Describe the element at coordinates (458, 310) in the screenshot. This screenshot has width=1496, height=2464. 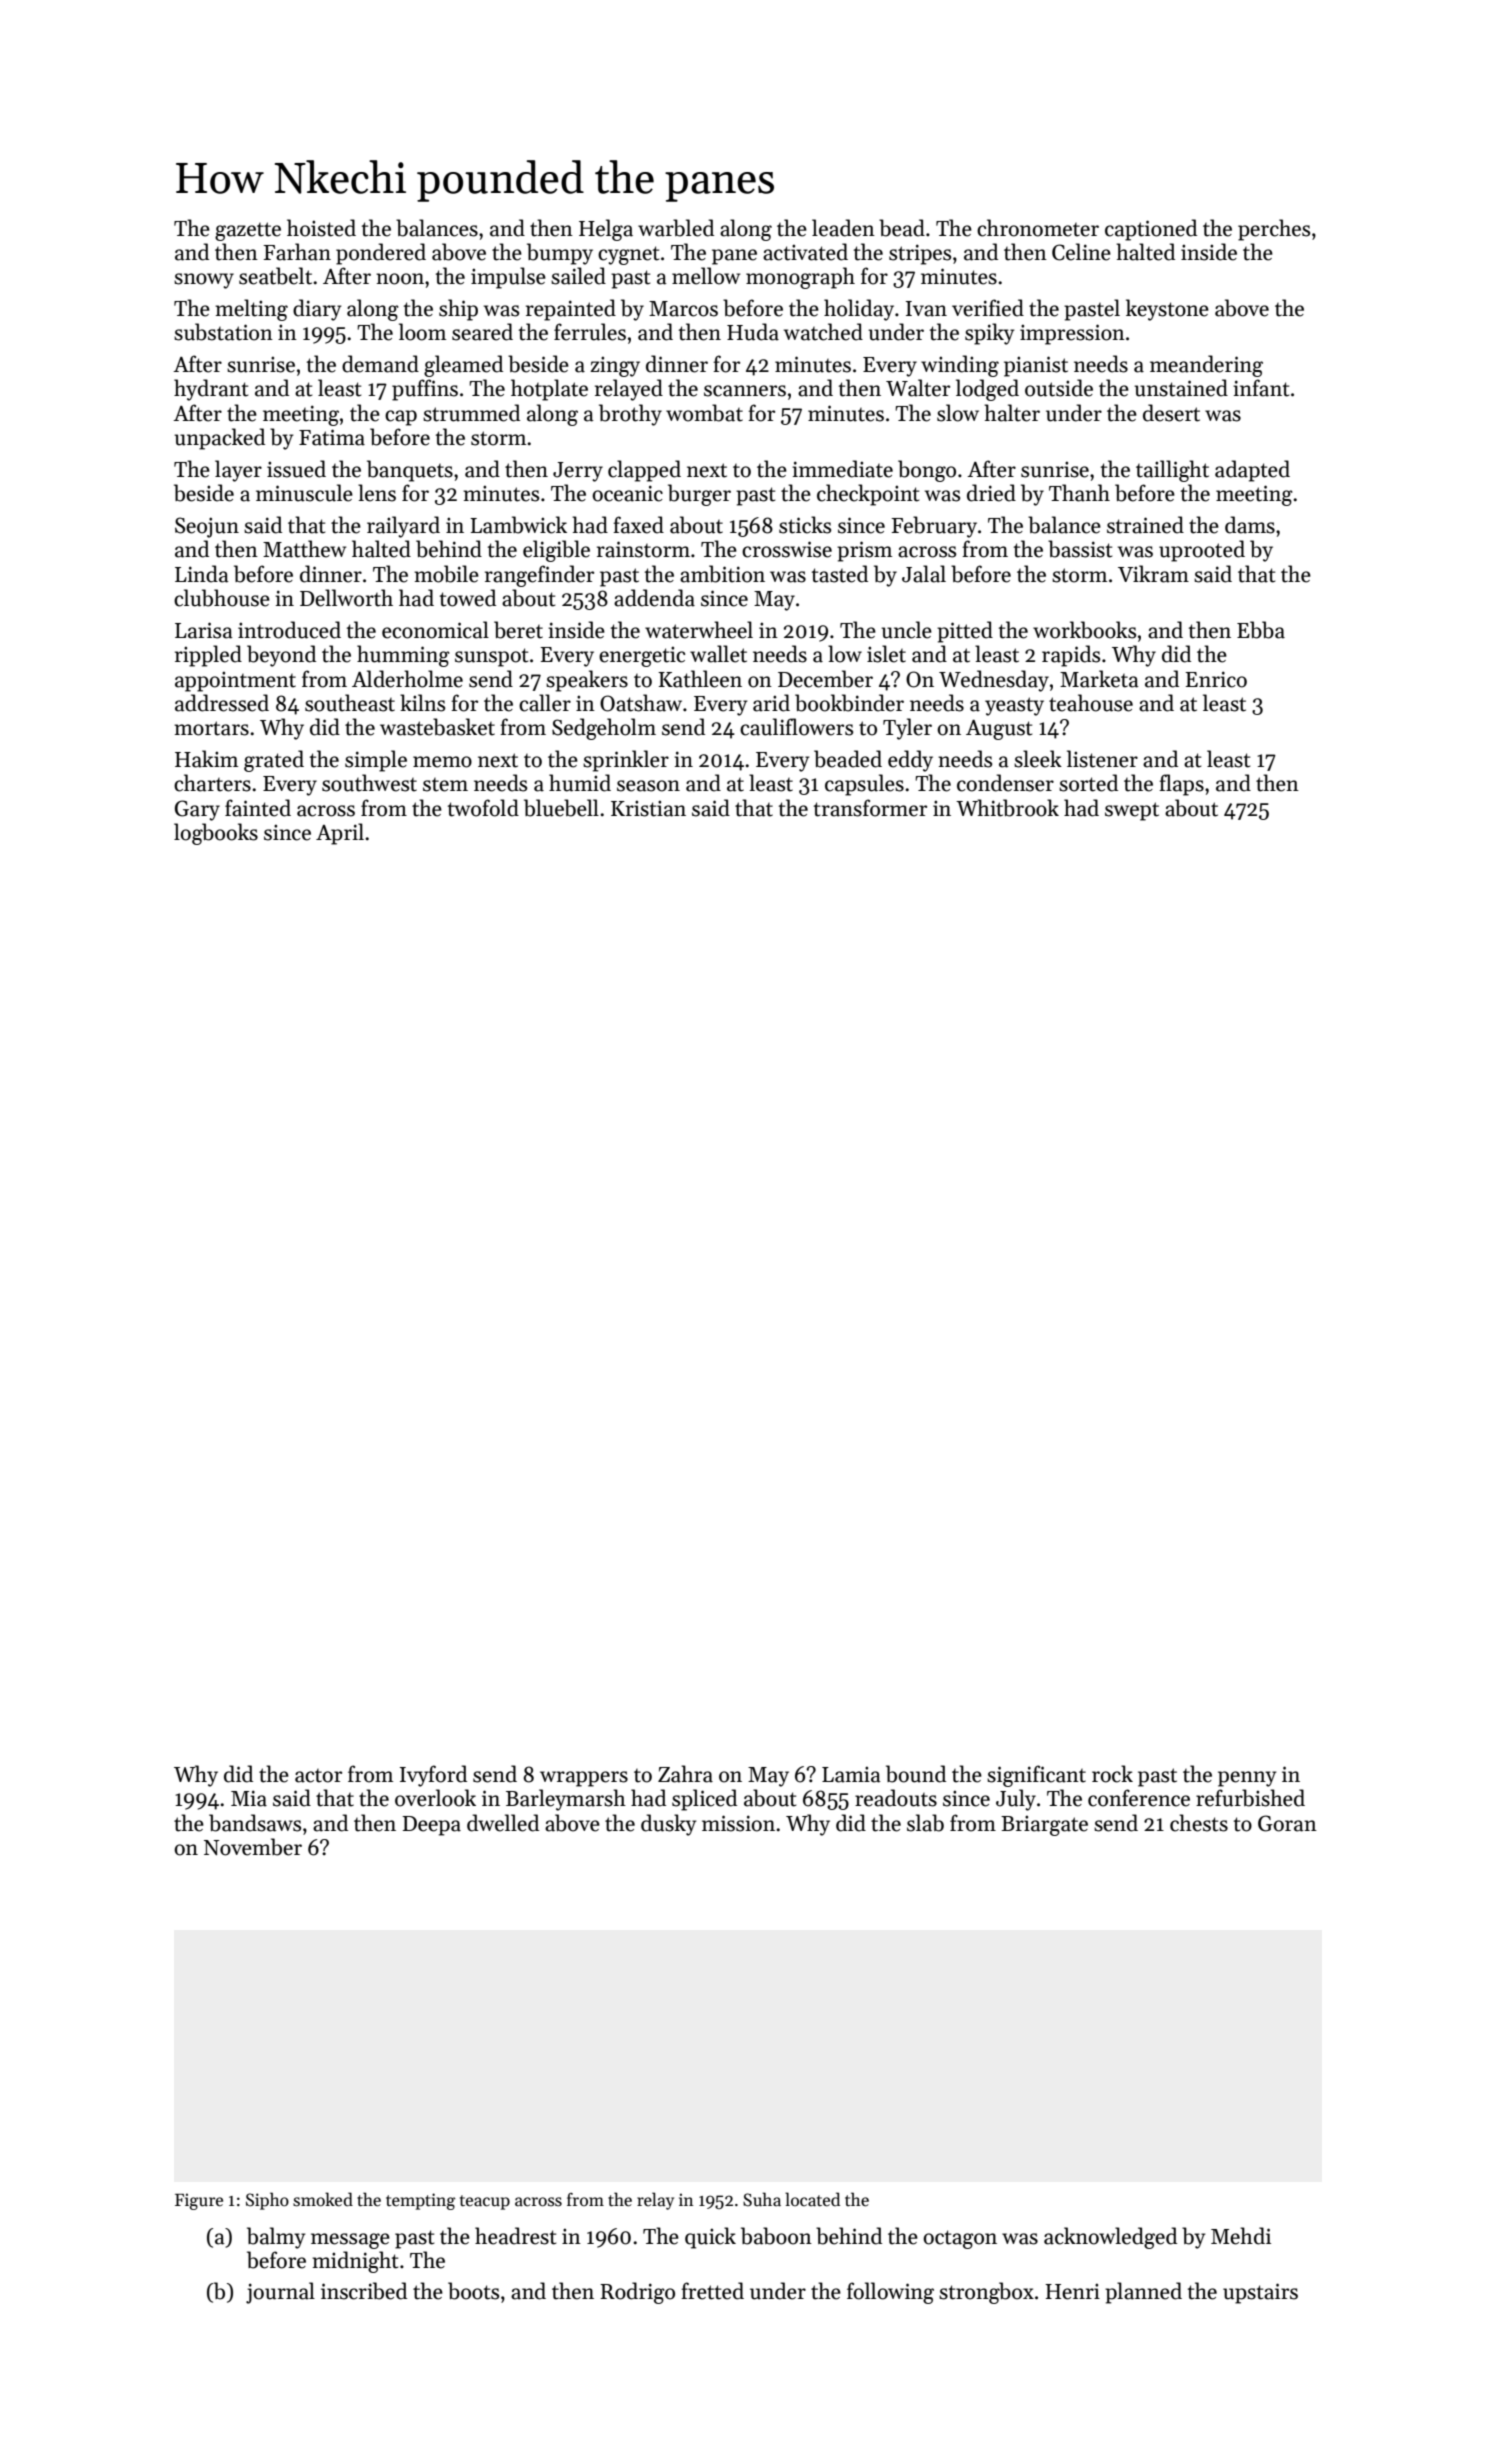
I see `ship` at that location.
